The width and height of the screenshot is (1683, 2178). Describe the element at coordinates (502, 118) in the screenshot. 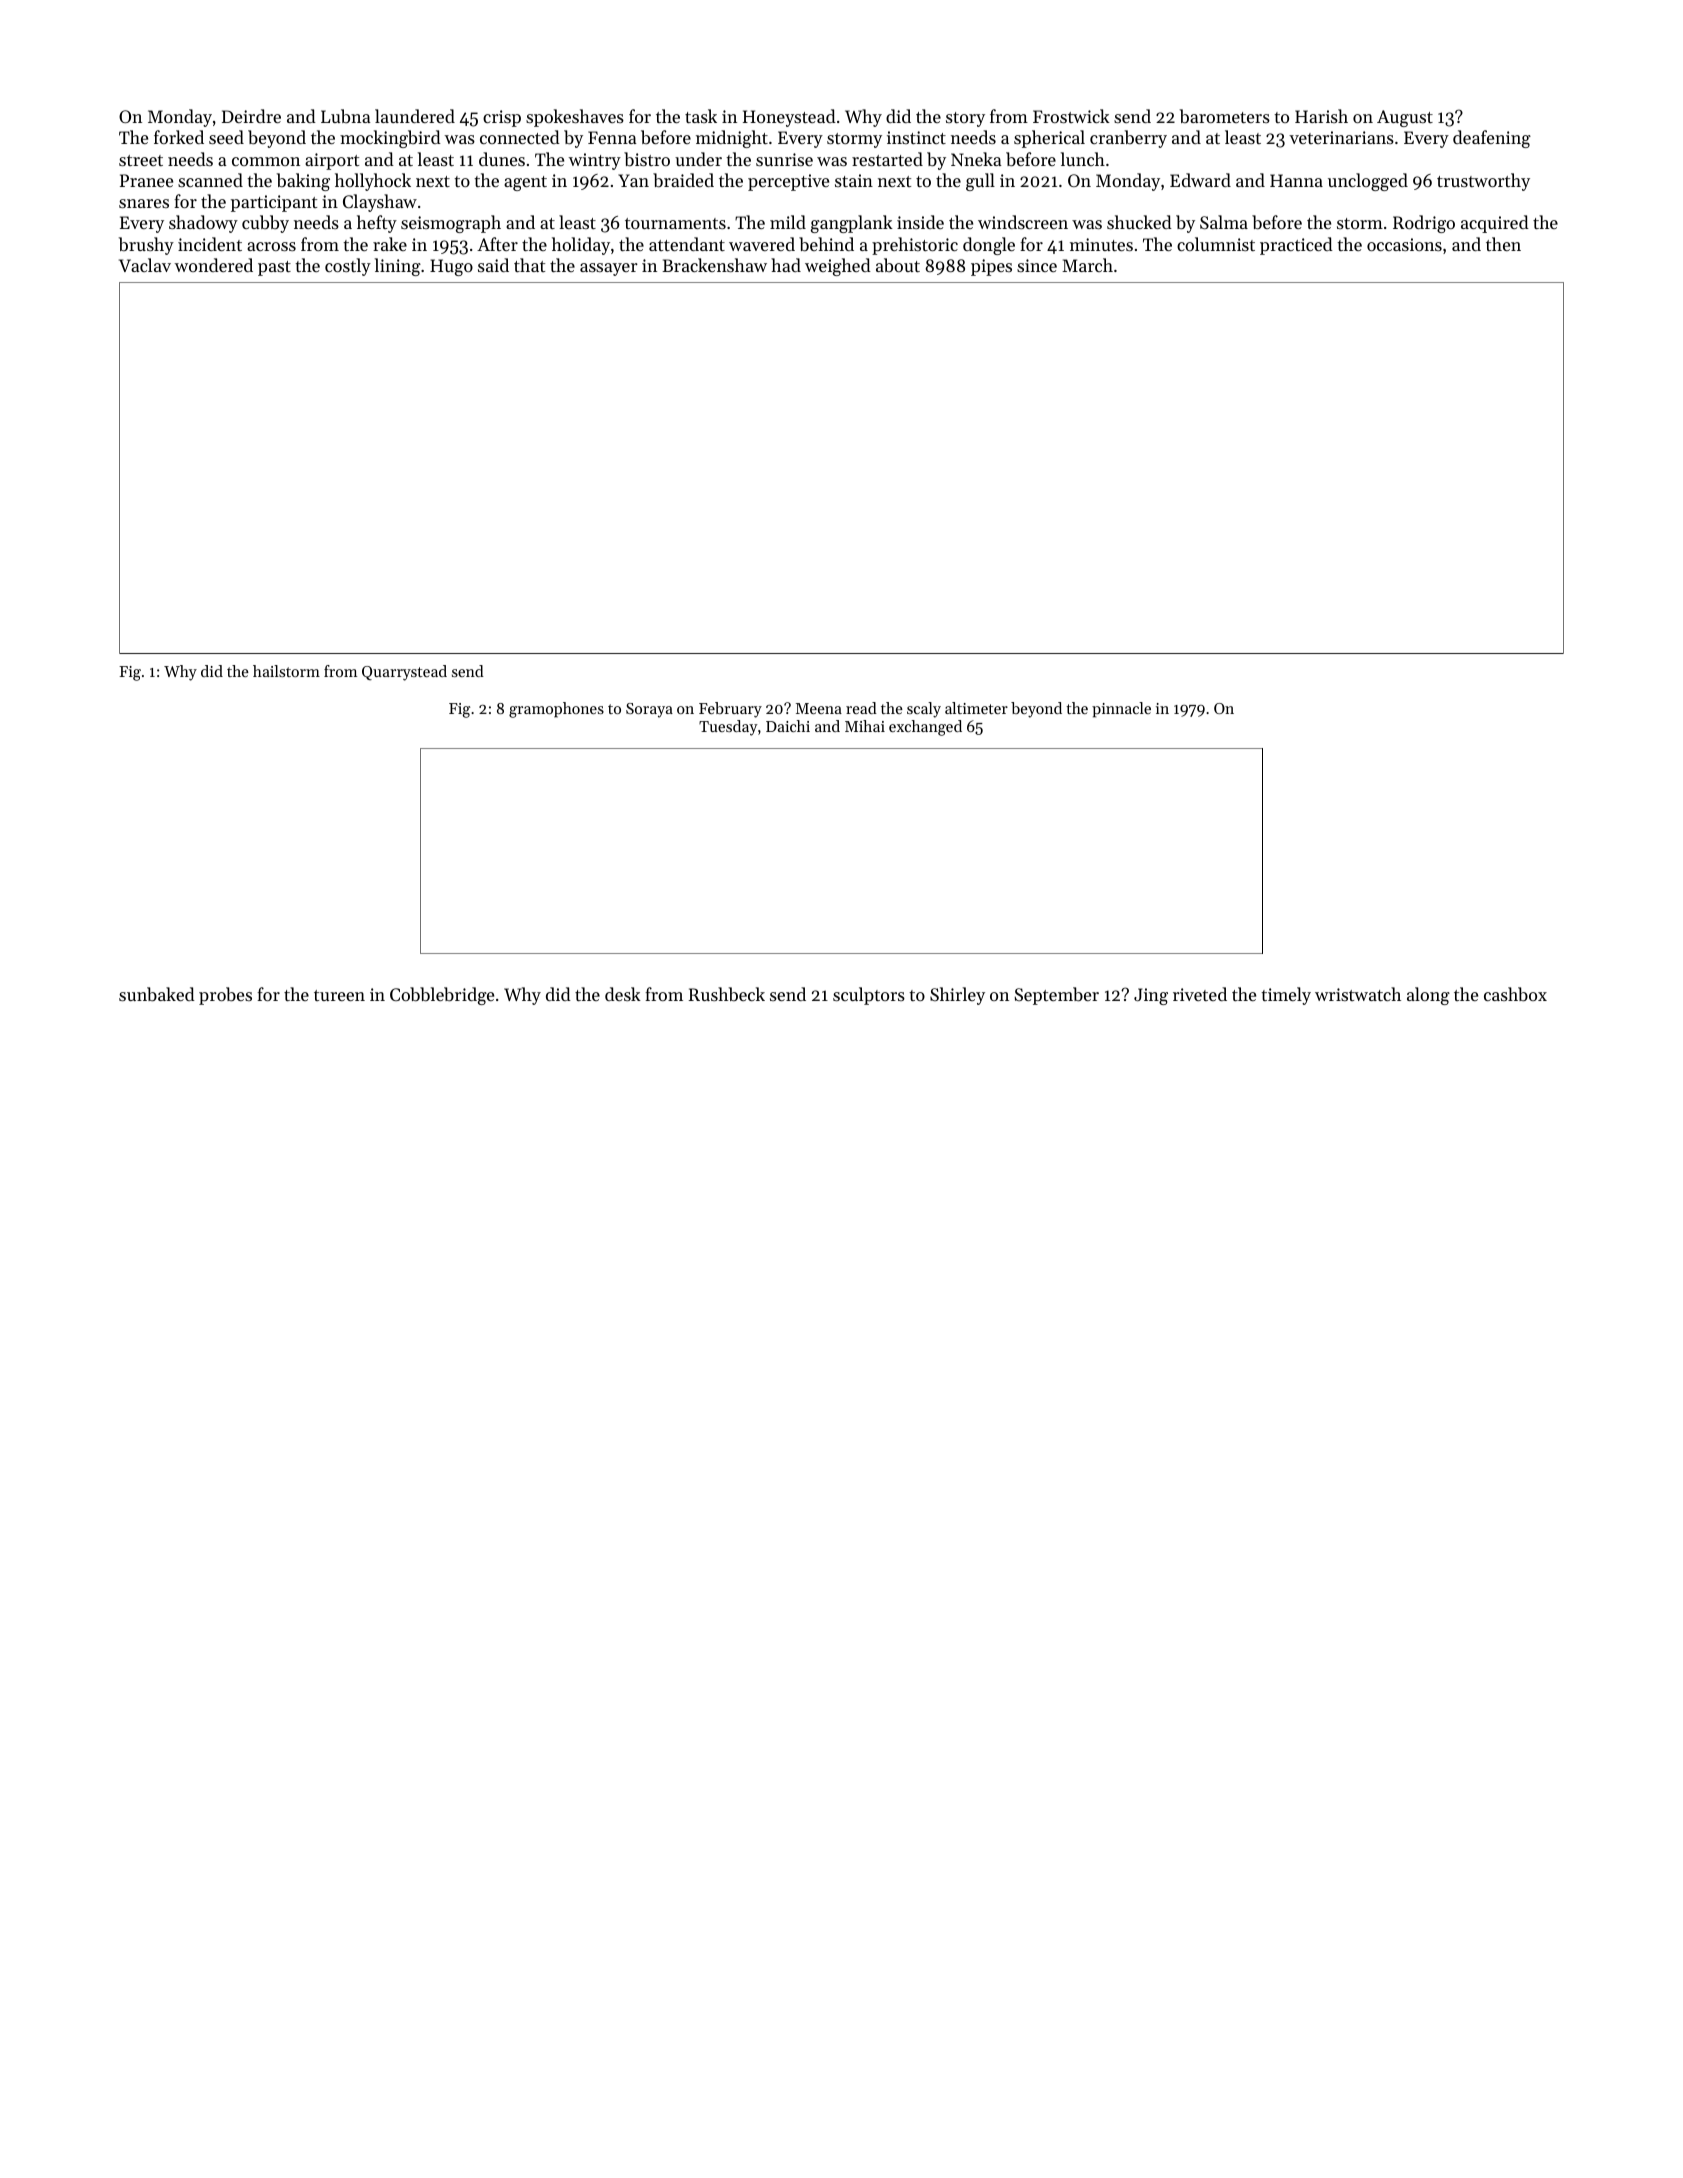

I see `crisp` at that location.
